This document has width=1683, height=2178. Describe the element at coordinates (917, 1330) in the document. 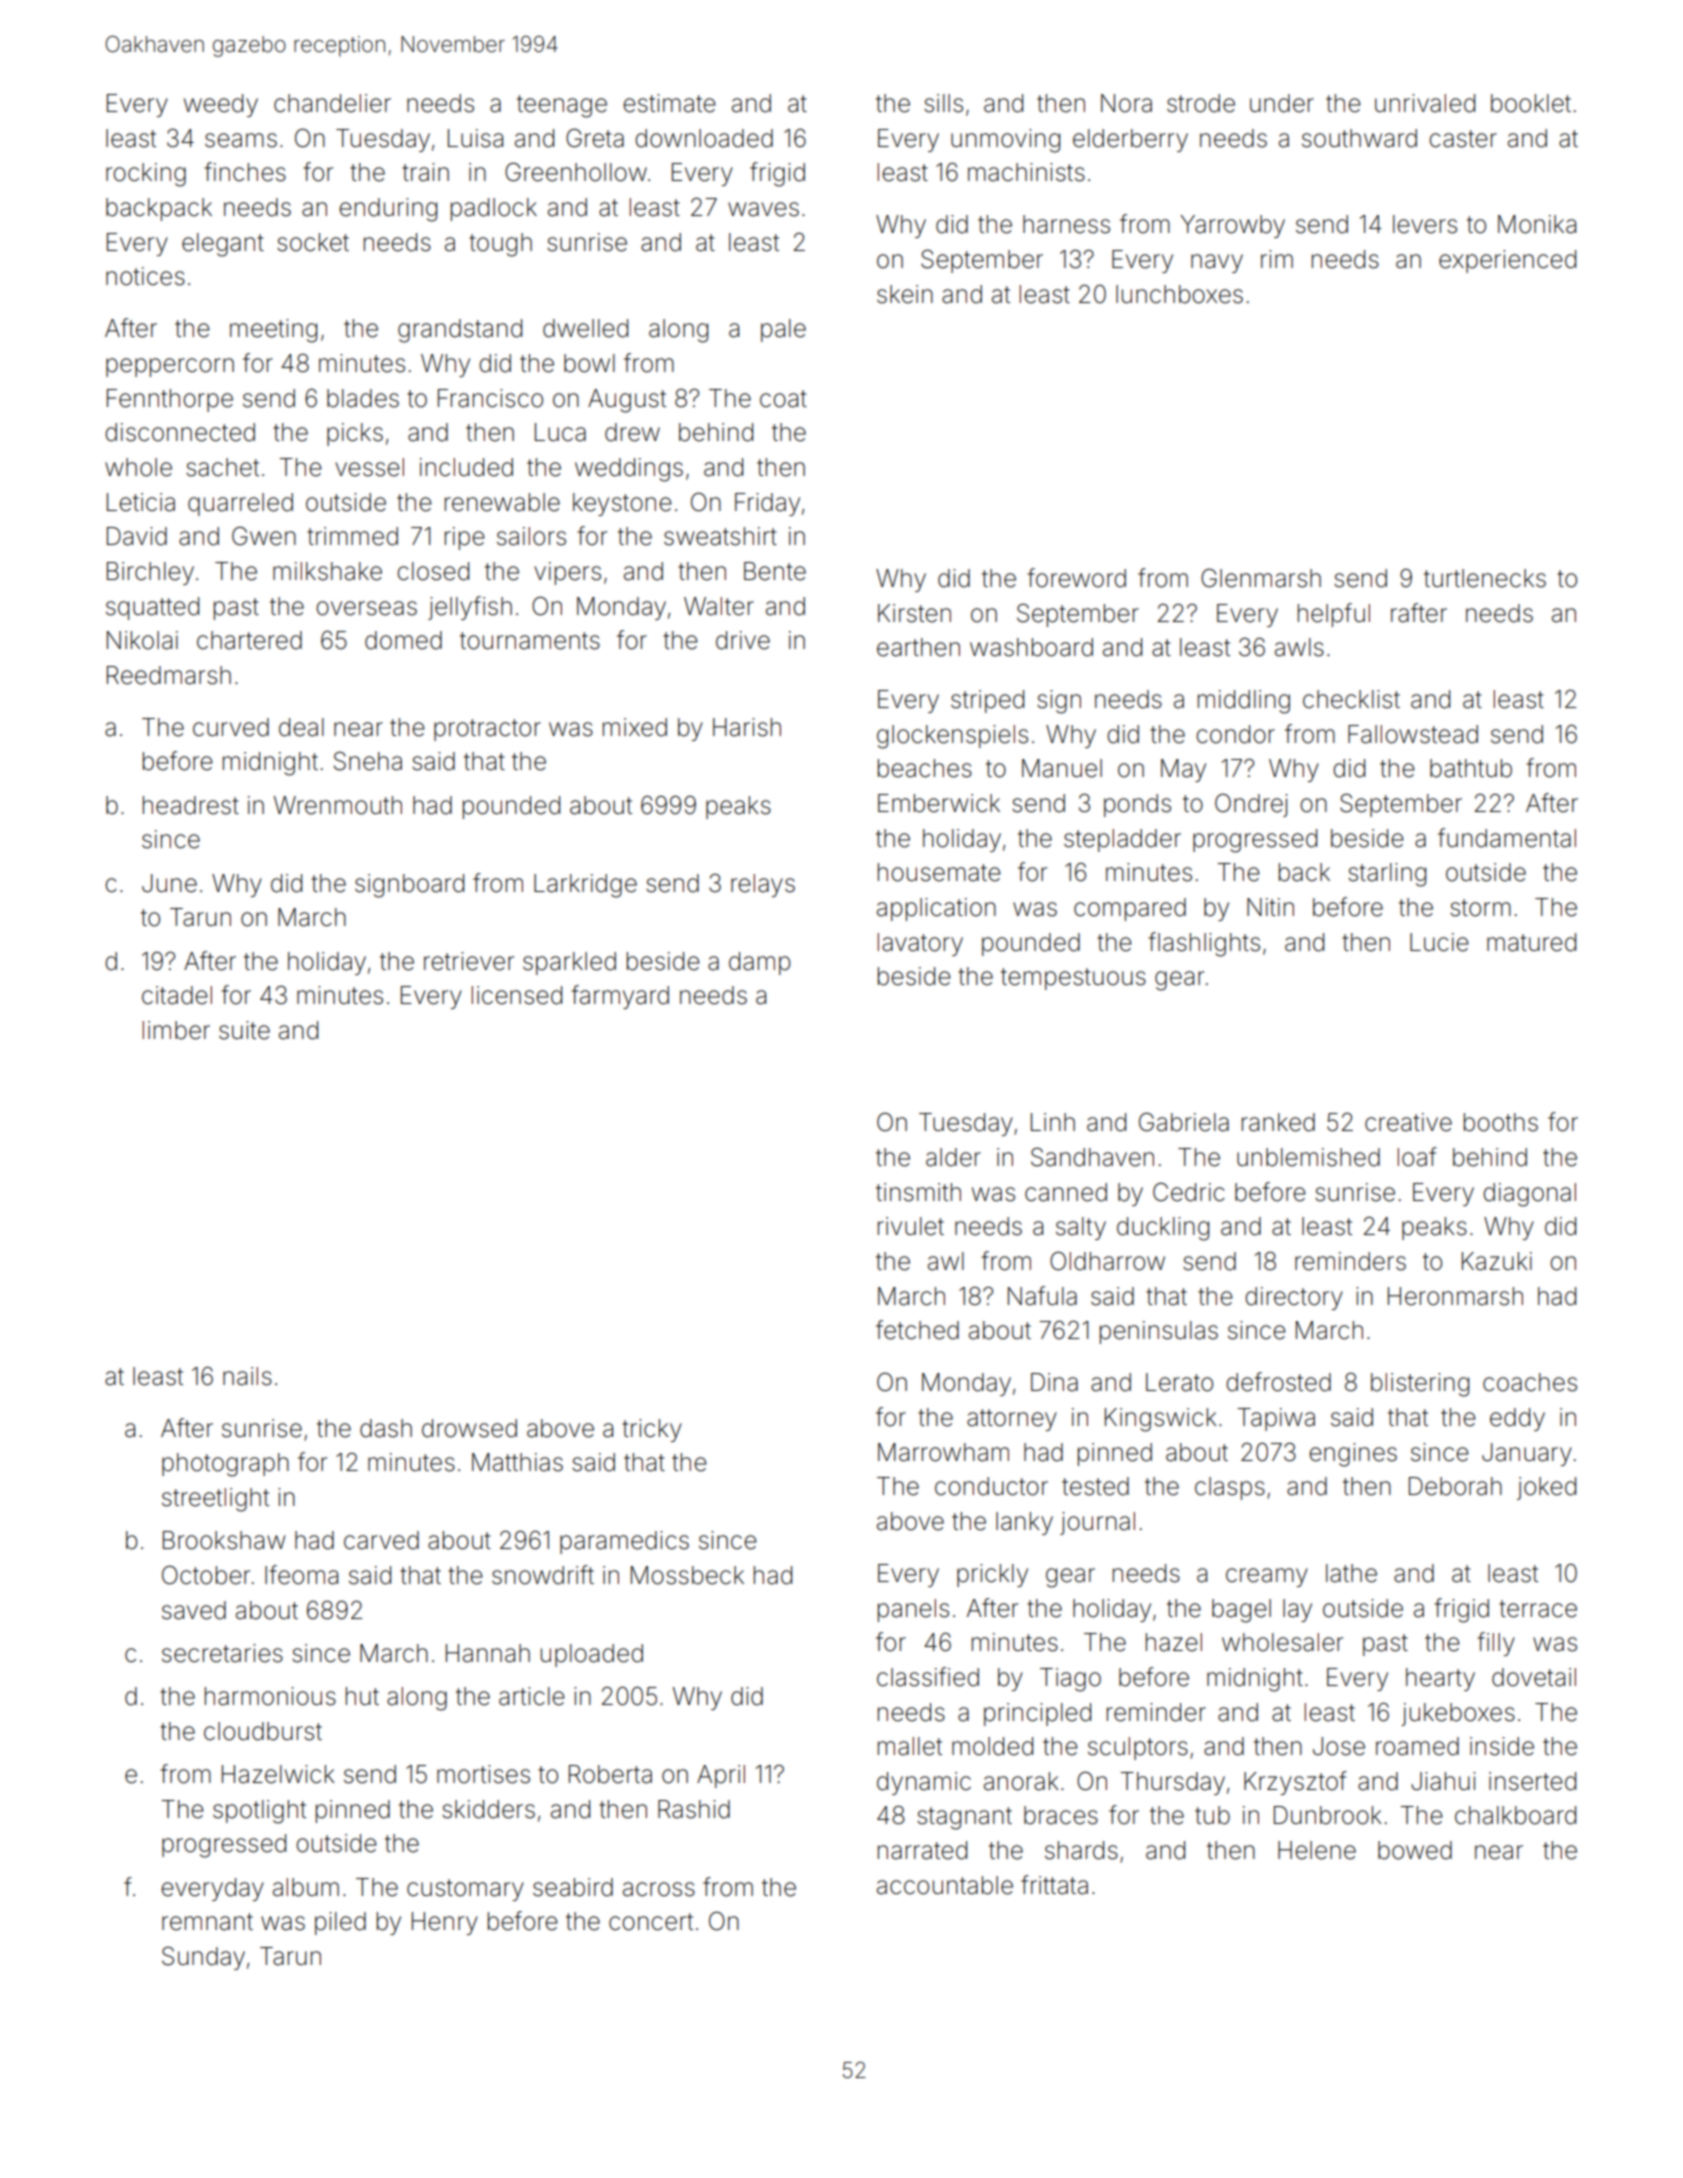

I see `fetched` at that location.
